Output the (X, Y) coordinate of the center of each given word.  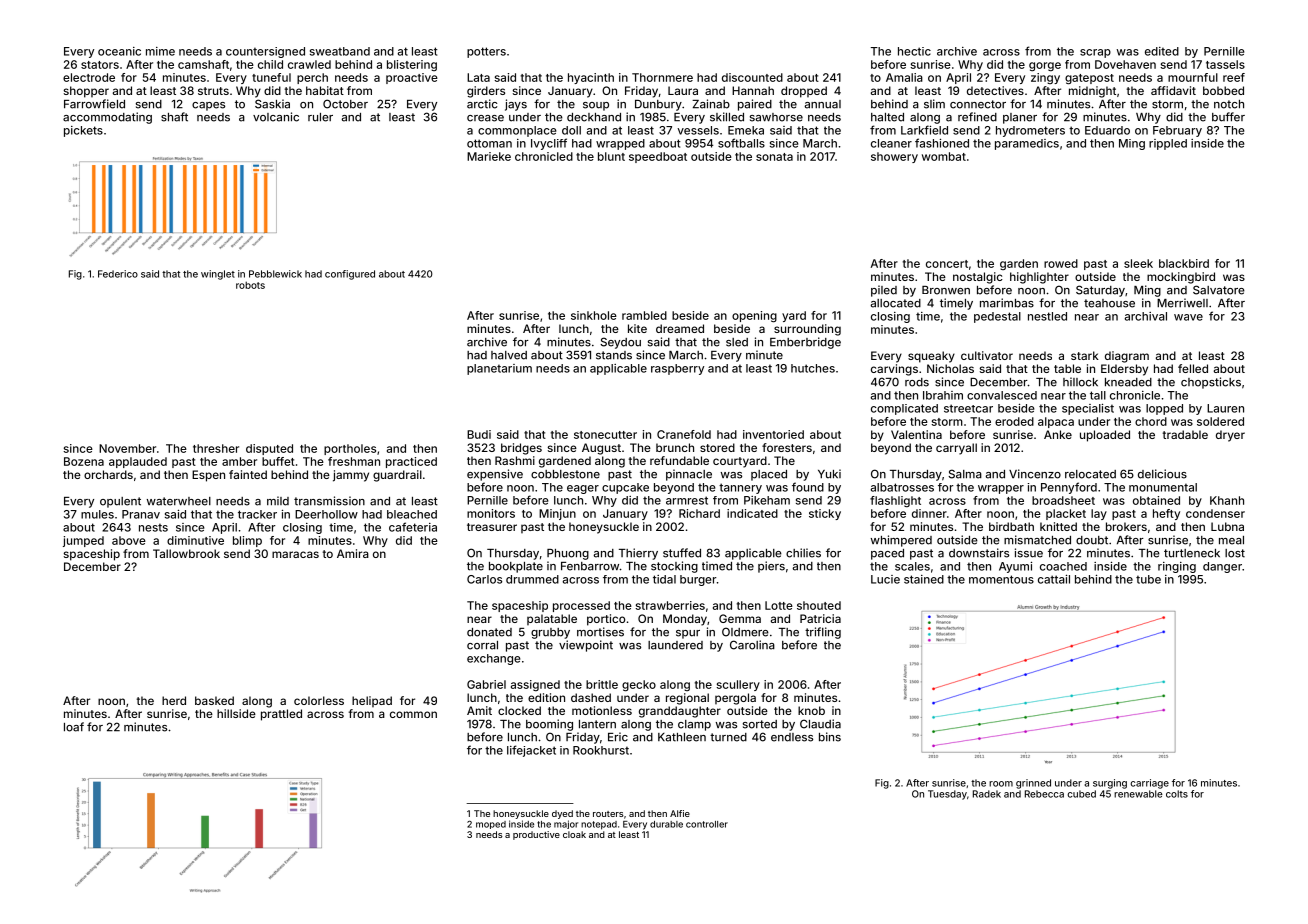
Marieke (489, 156)
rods (917, 382)
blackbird (1184, 263)
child (270, 64)
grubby (550, 633)
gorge (1045, 66)
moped (491, 825)
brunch (675, 447)
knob (811, 710)
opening (754, 317)
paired (755, 105)
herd (174, 700)
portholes (350, 449)
